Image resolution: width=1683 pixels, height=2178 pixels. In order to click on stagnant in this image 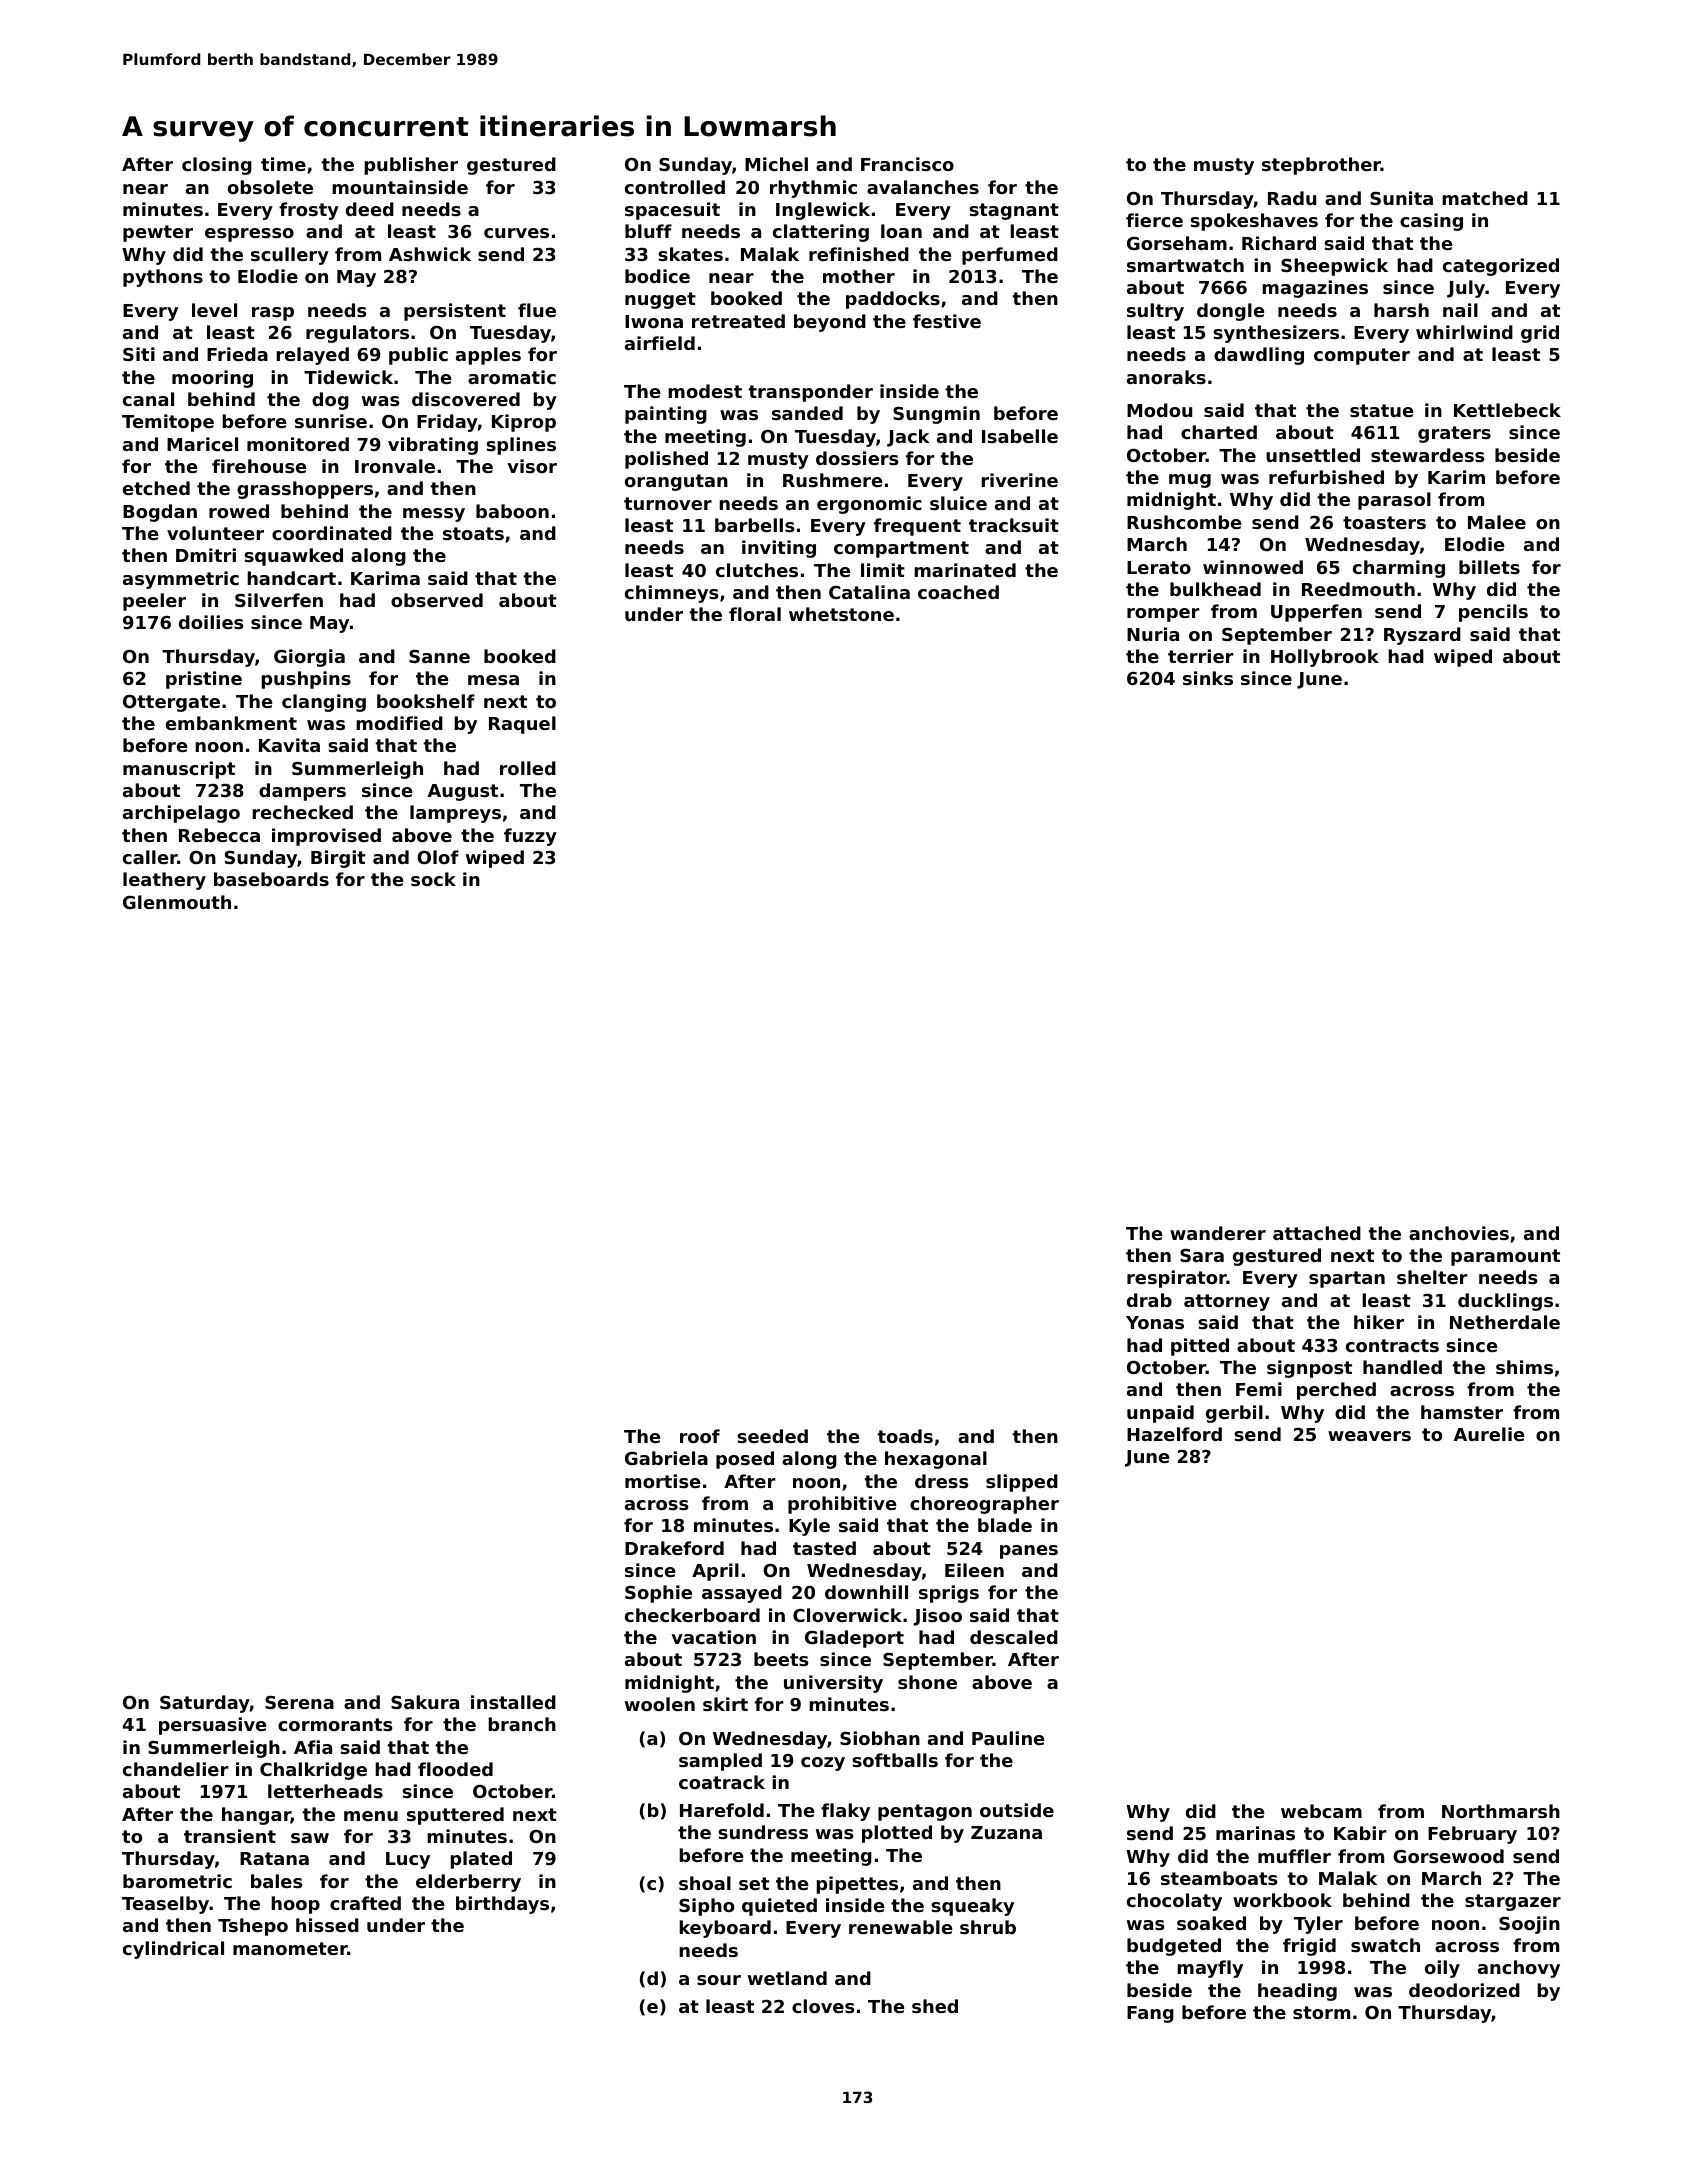, I will do `click(1014, 211)`.
